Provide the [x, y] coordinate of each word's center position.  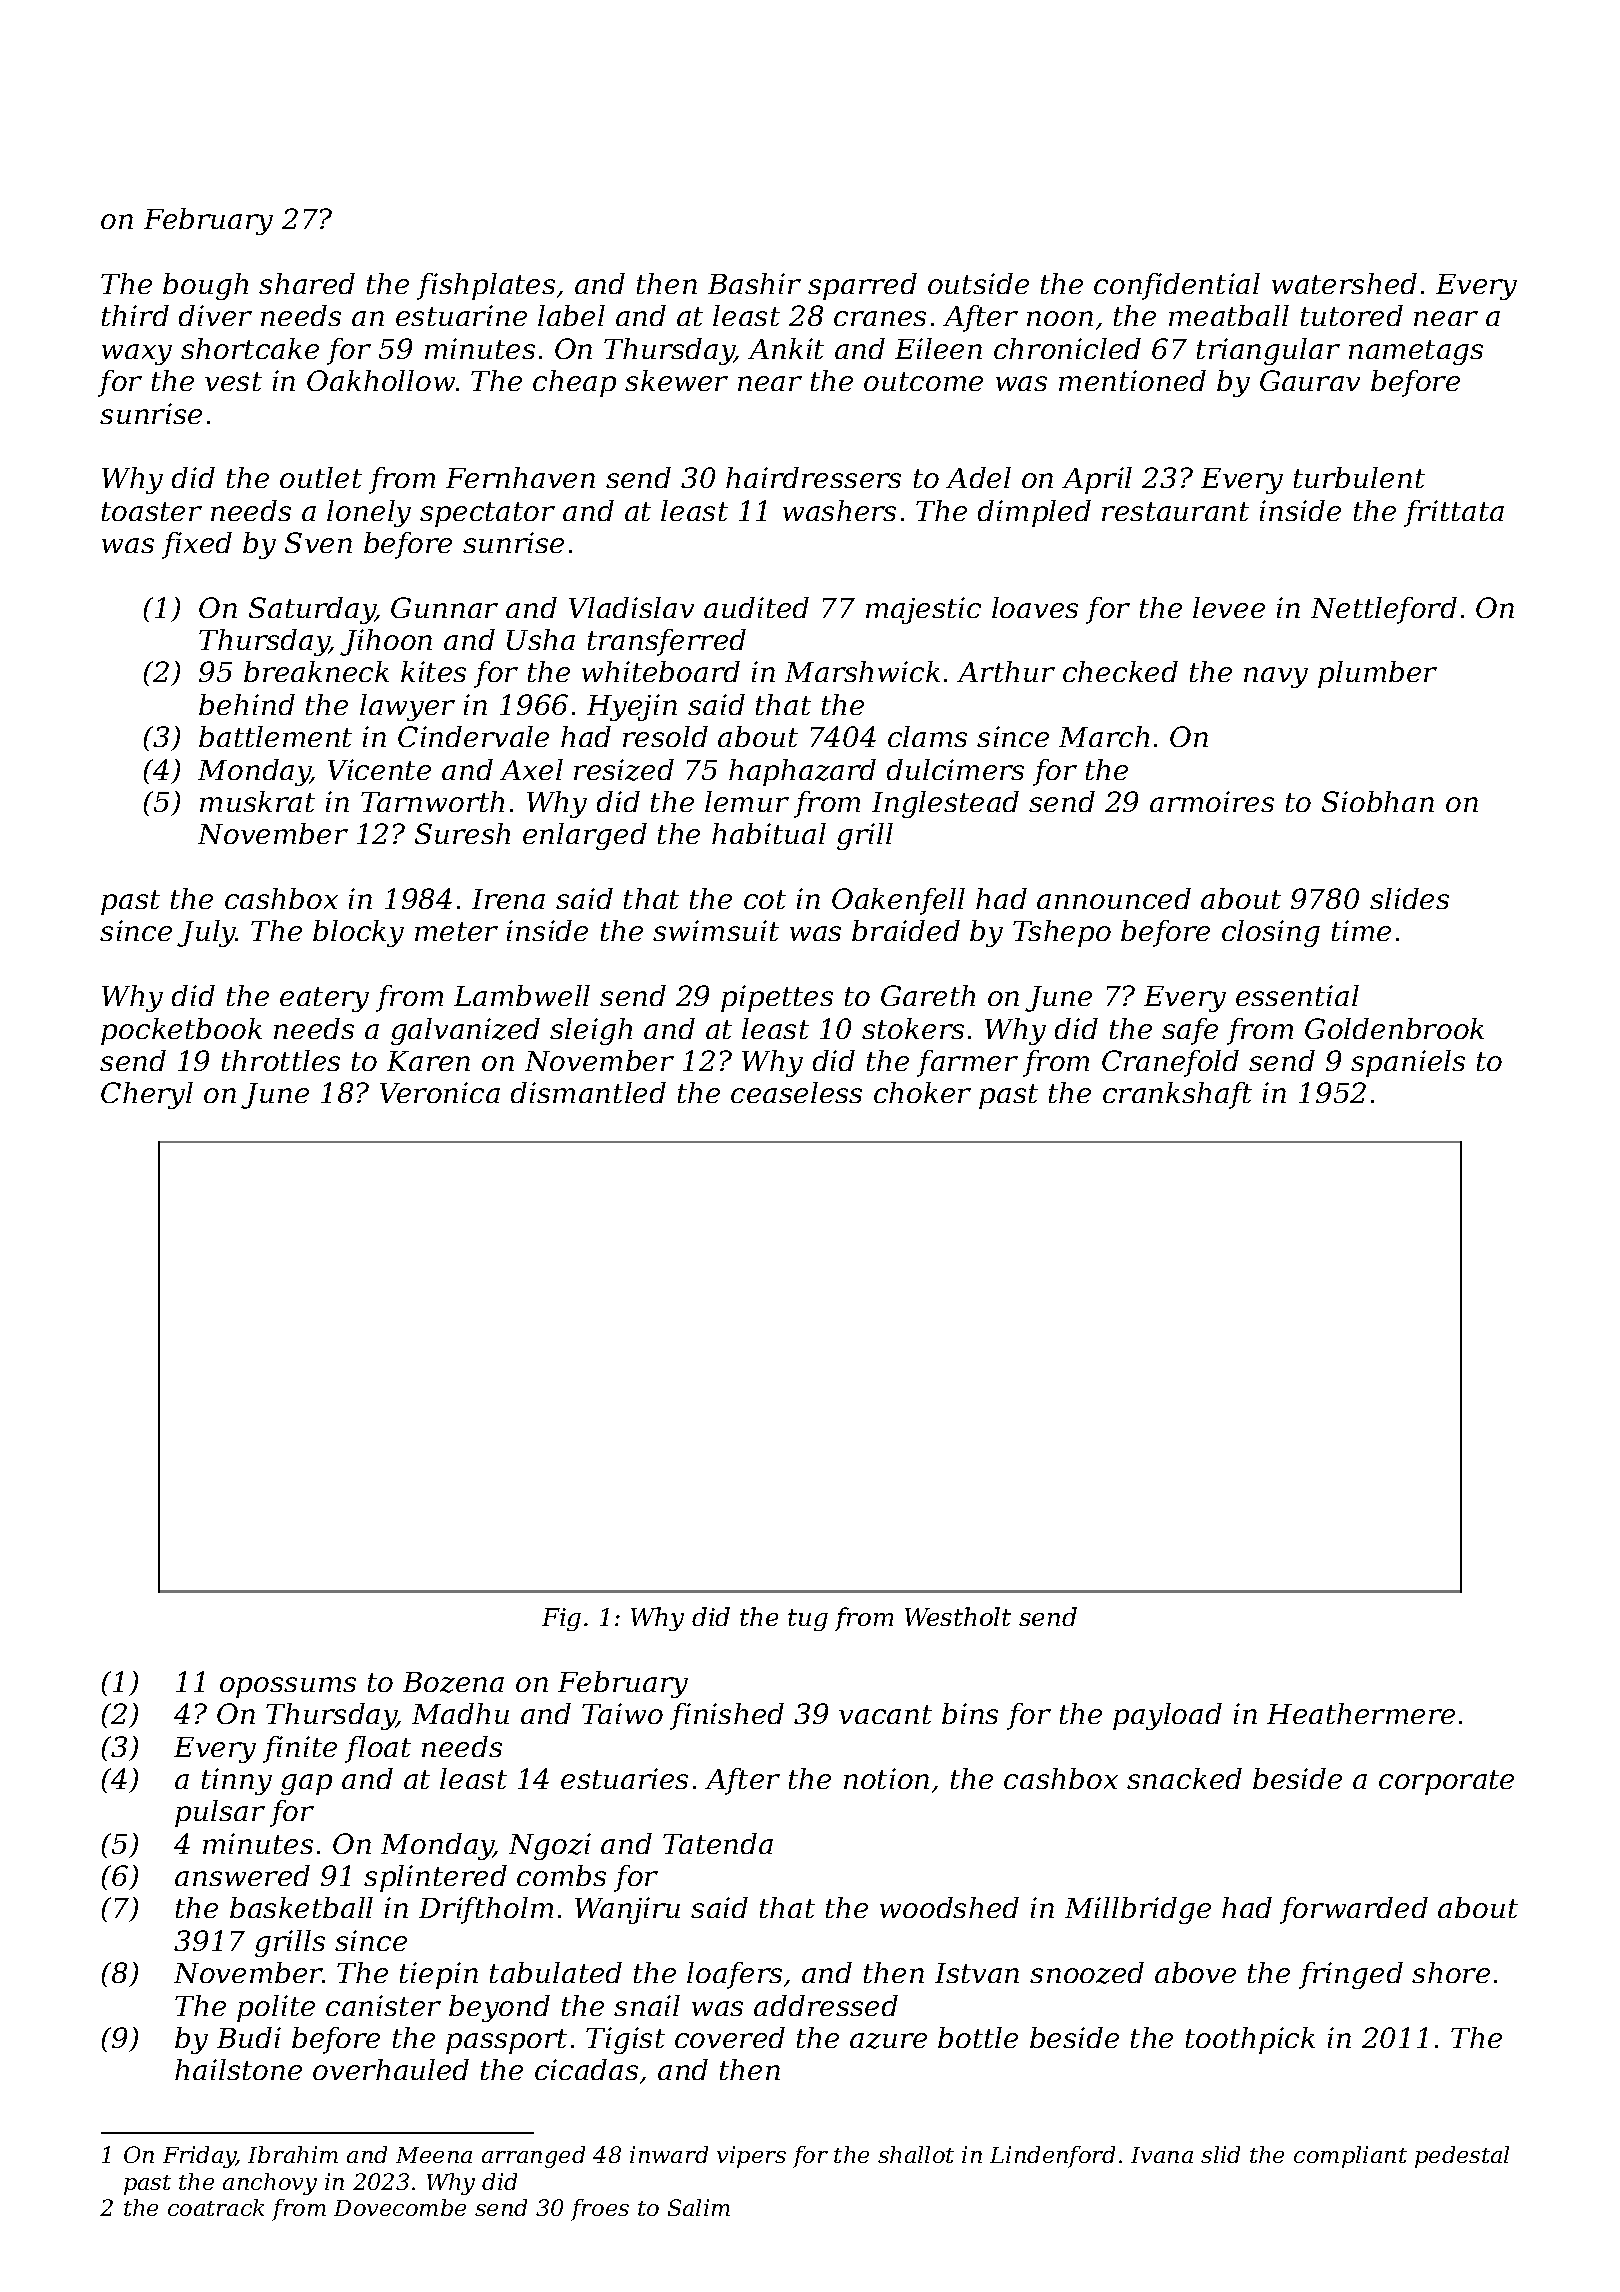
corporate [1446, 1782]
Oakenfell [898, 901]
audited [756, 607]
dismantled [588, 1092]
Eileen [938, 348]
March [1104, 736]
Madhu [460, 1713]
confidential [1177, 286]
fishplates [486, 286]
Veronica [440, 1092]
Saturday [312, 610]
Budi [249, 2037]
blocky [358, 933]
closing [1271, 933]
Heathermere [1361, 1713]
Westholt [958, 1616]
